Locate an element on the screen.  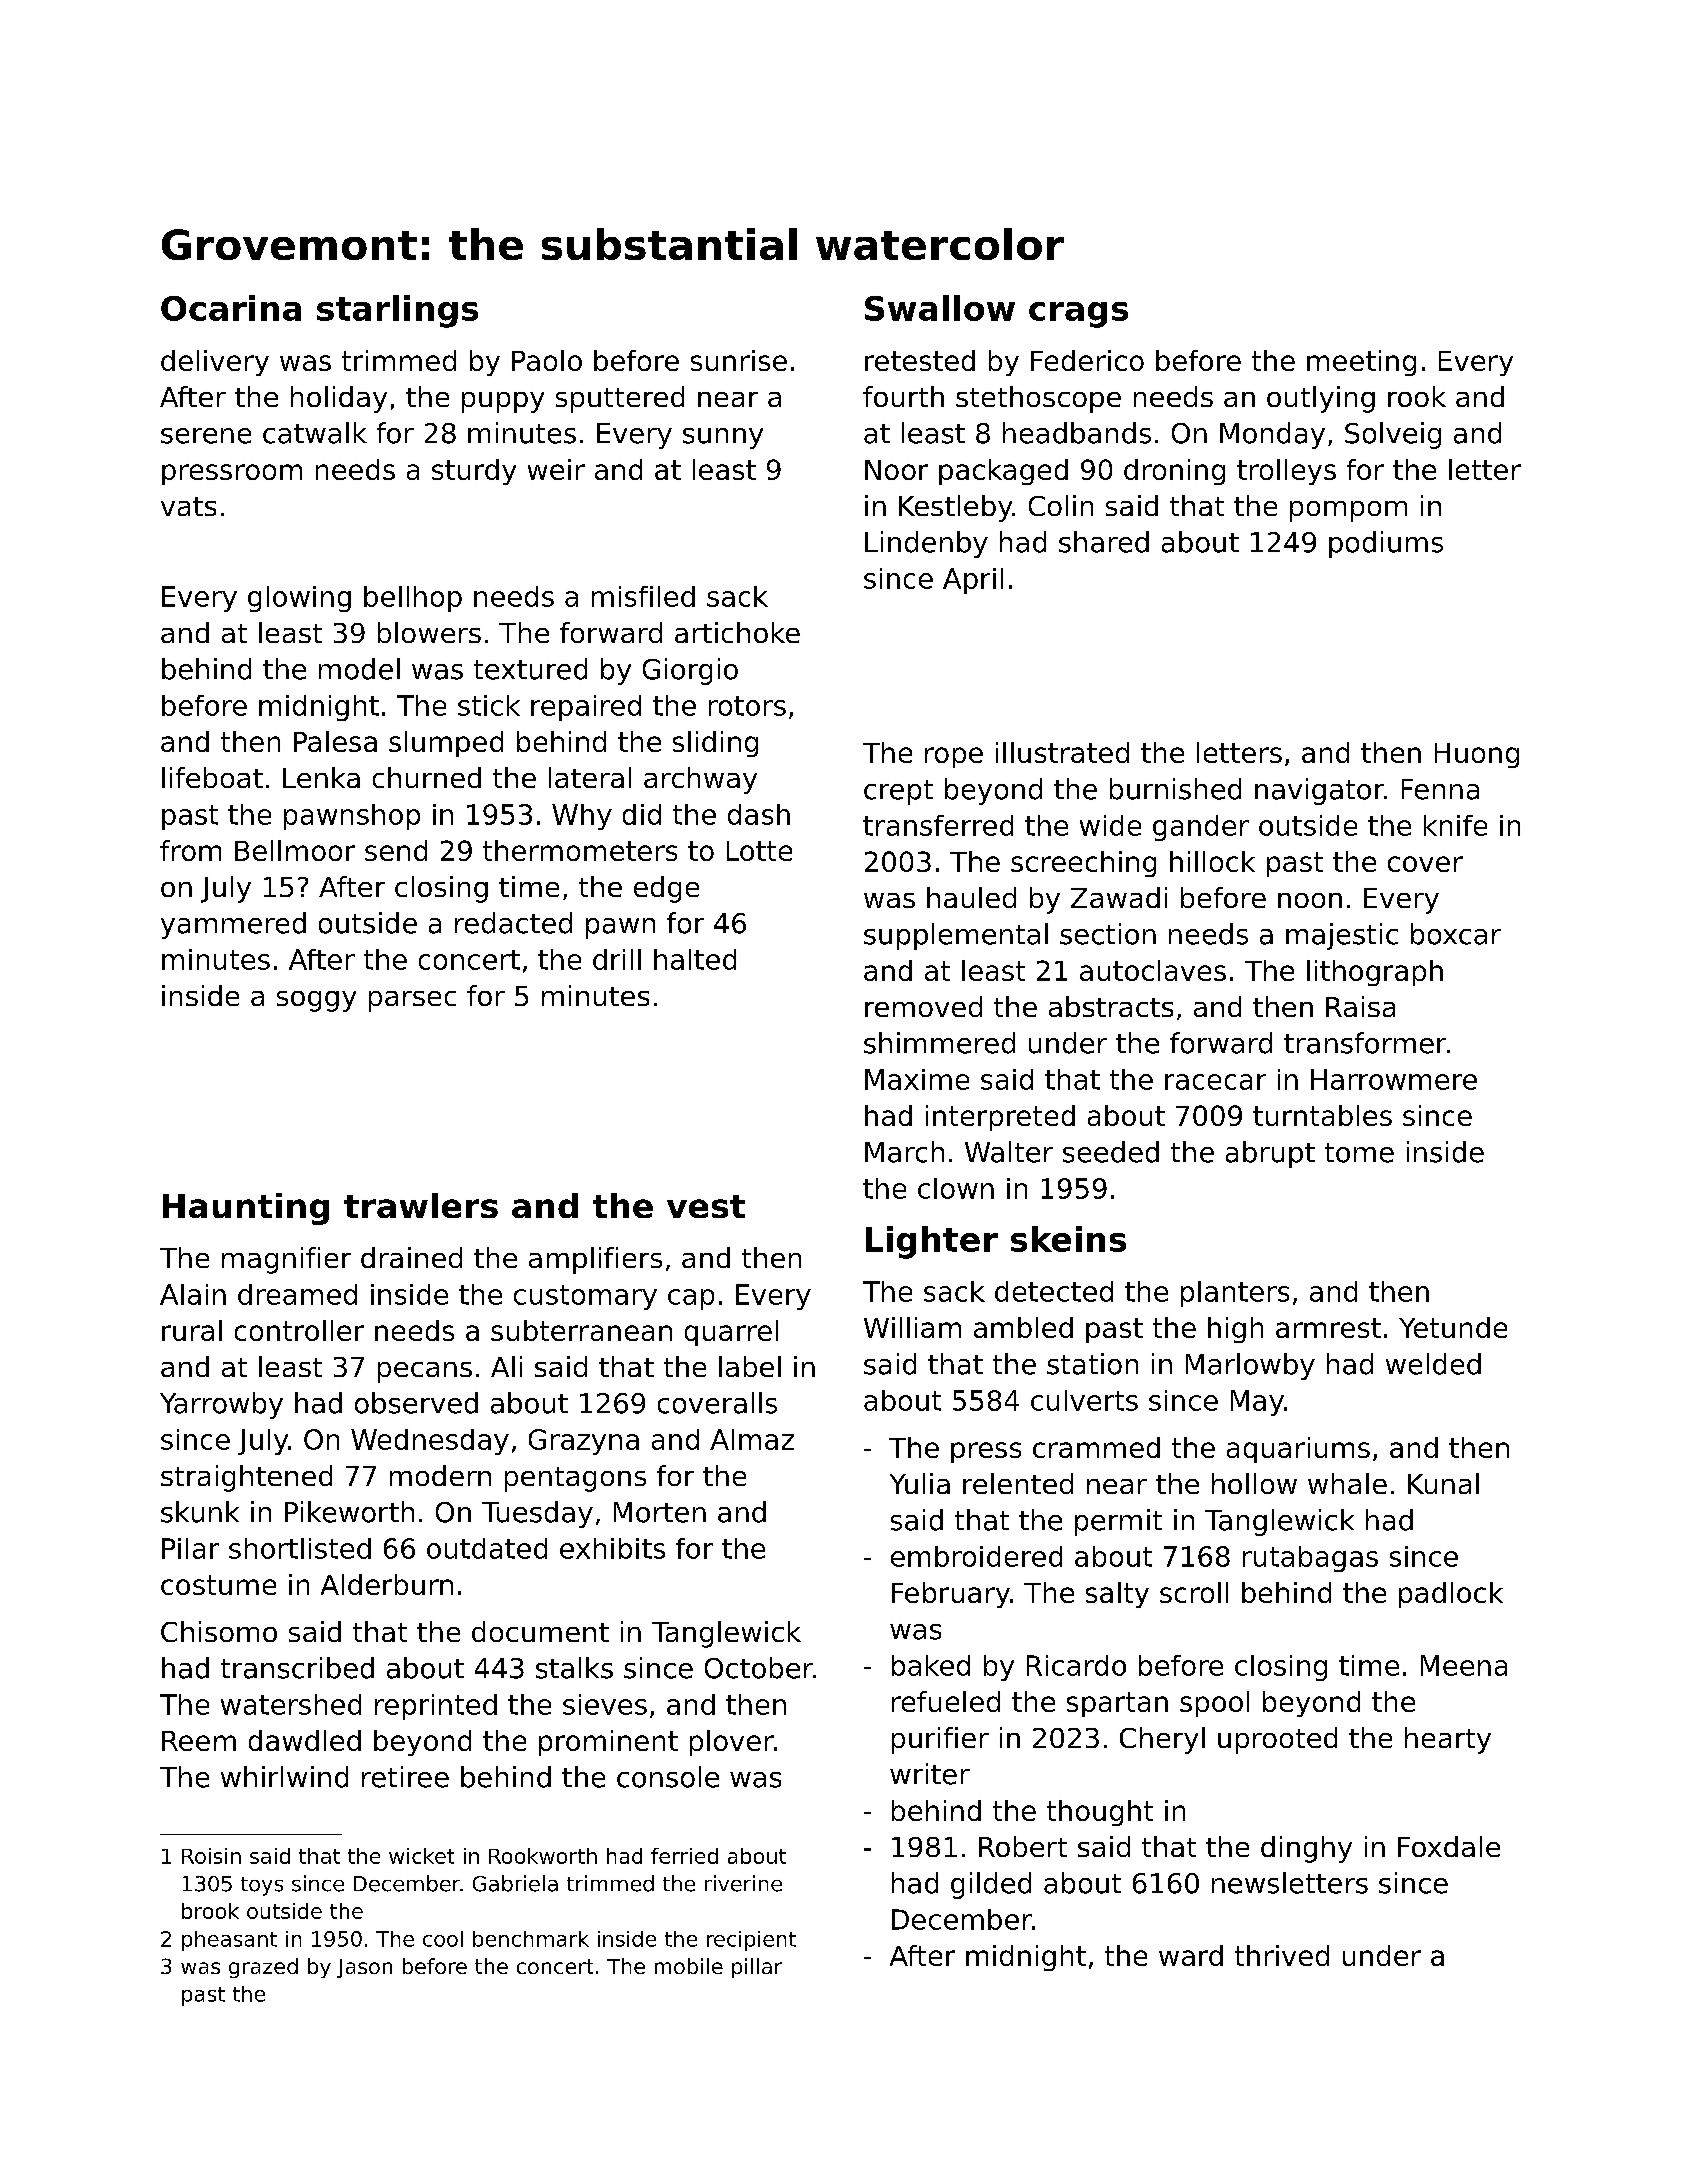
refueled is located at coordinates (946, 1701).
